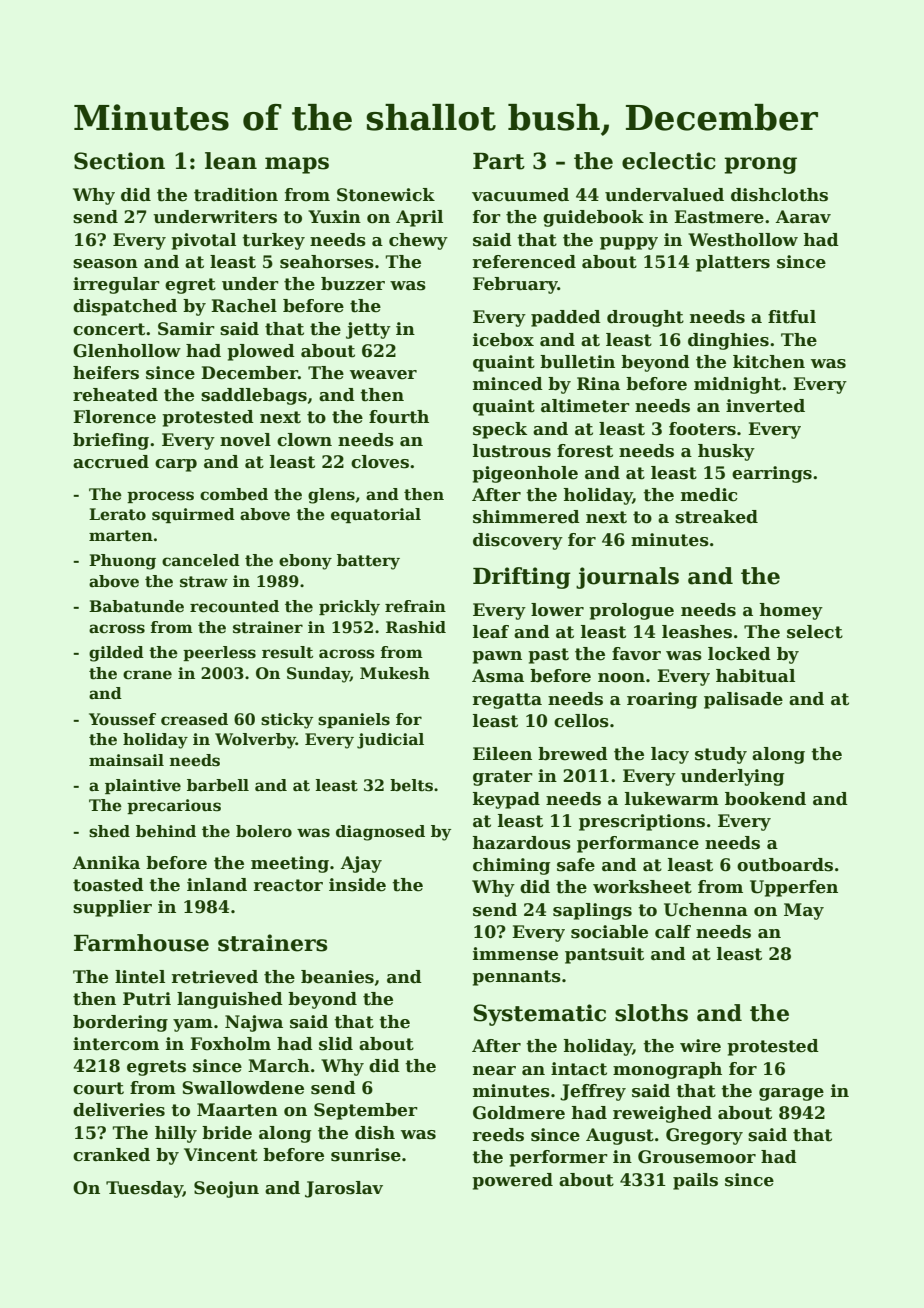 The image size is (924, 1308). I want to click on palisade, so click(743, 700).
